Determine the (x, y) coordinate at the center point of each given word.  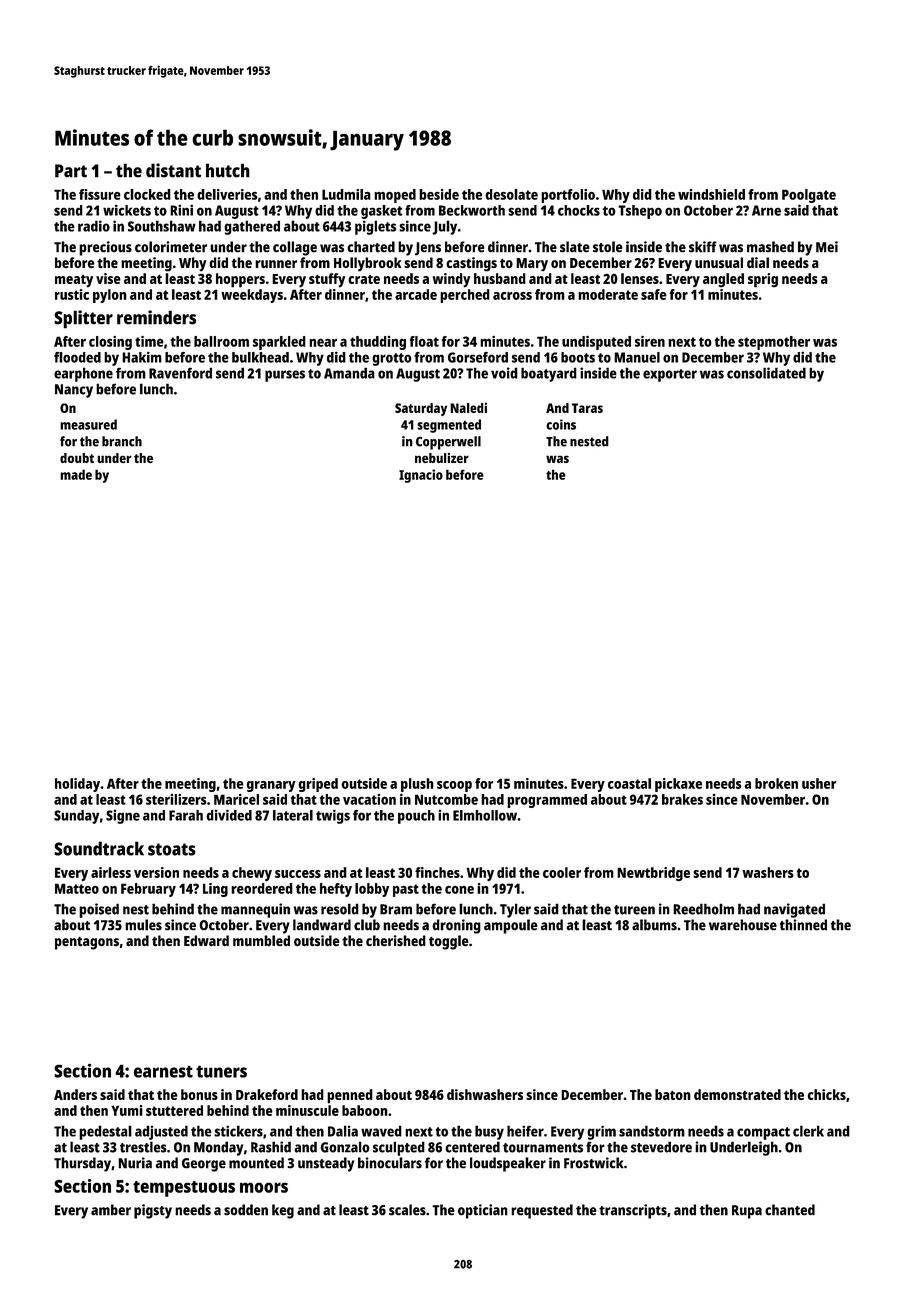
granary (271, 786)
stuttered (174, 1110)
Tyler (515, 910)
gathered (252, 227)
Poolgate (809, 196)
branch (122, 441)
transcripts (633, 1211)
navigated (794, 910)
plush (417, 785)
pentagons (87, 943)
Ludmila (346, 194)
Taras (587, 408)
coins (561, 424)
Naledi (468, 408)
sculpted (399, 1148)
